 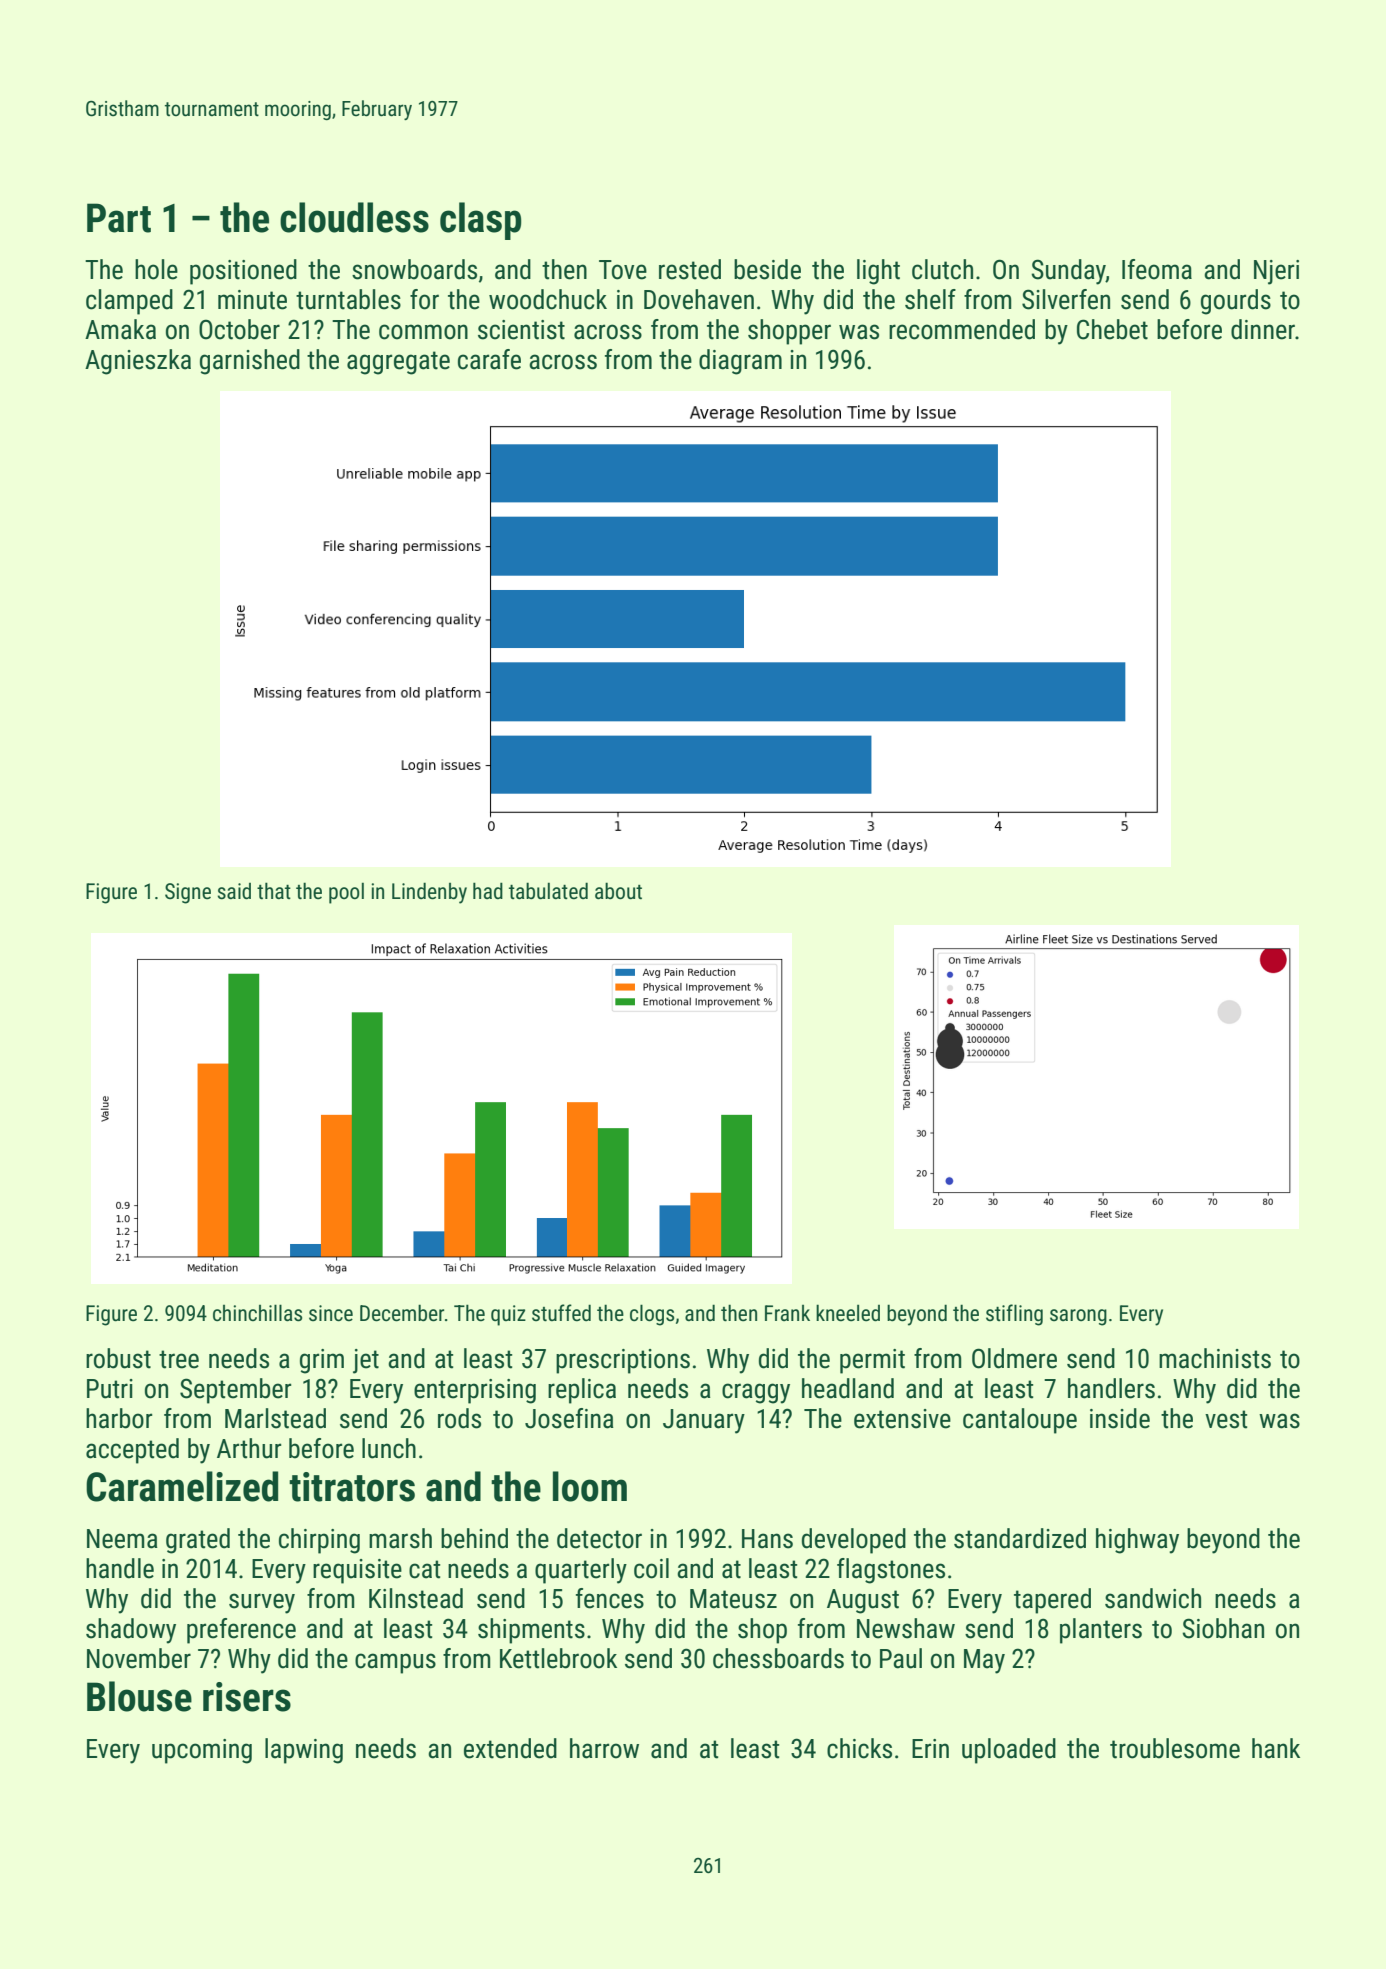 I want to click on Ifeoma, so click(x=1157, y=269).
